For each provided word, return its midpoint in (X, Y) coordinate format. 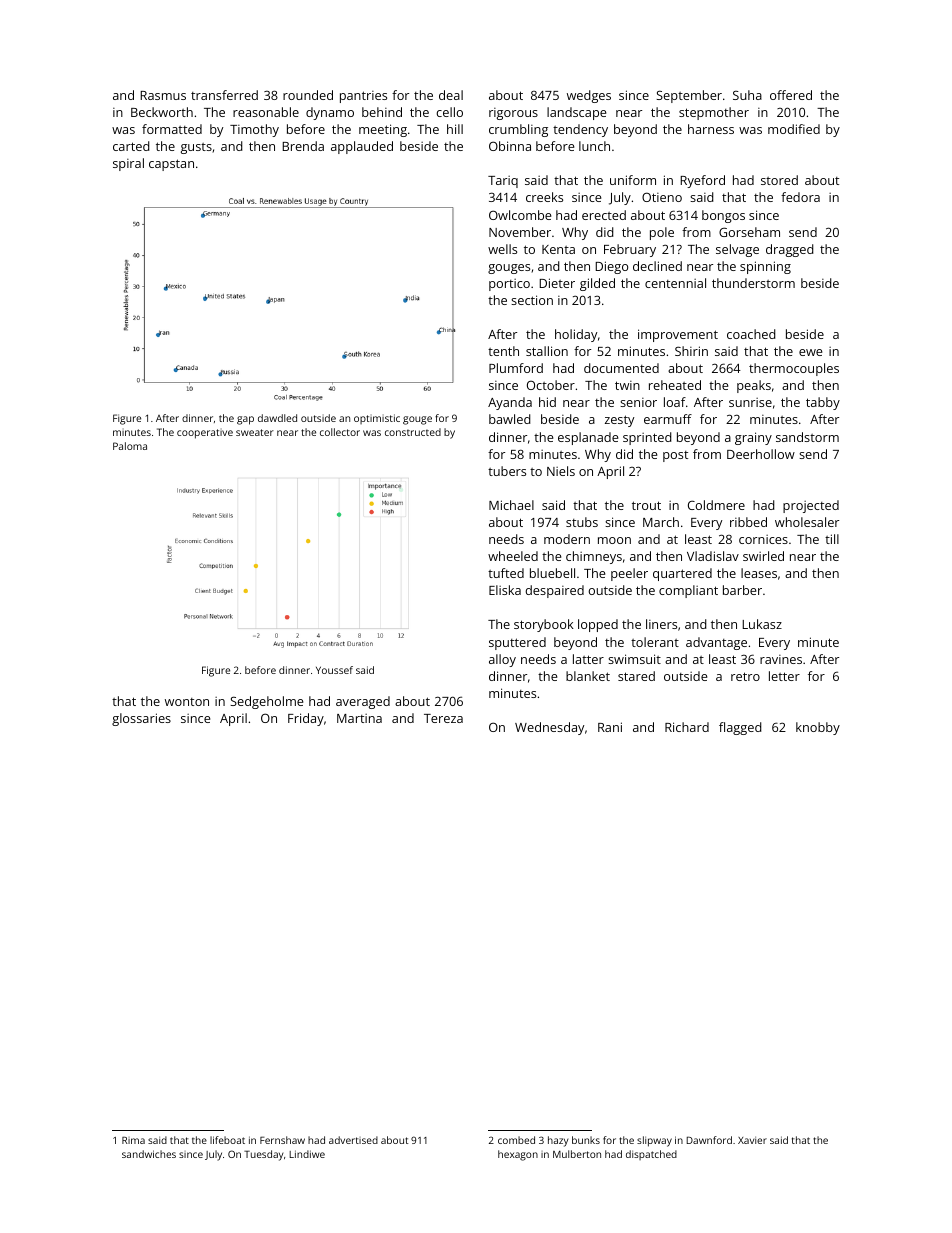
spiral (128, 164)
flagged (740, 728)
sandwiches (149, 1154)
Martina (359, 718)
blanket (588, 676)
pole (662, 233)
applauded (362, 147)
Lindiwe (307, 1154)
